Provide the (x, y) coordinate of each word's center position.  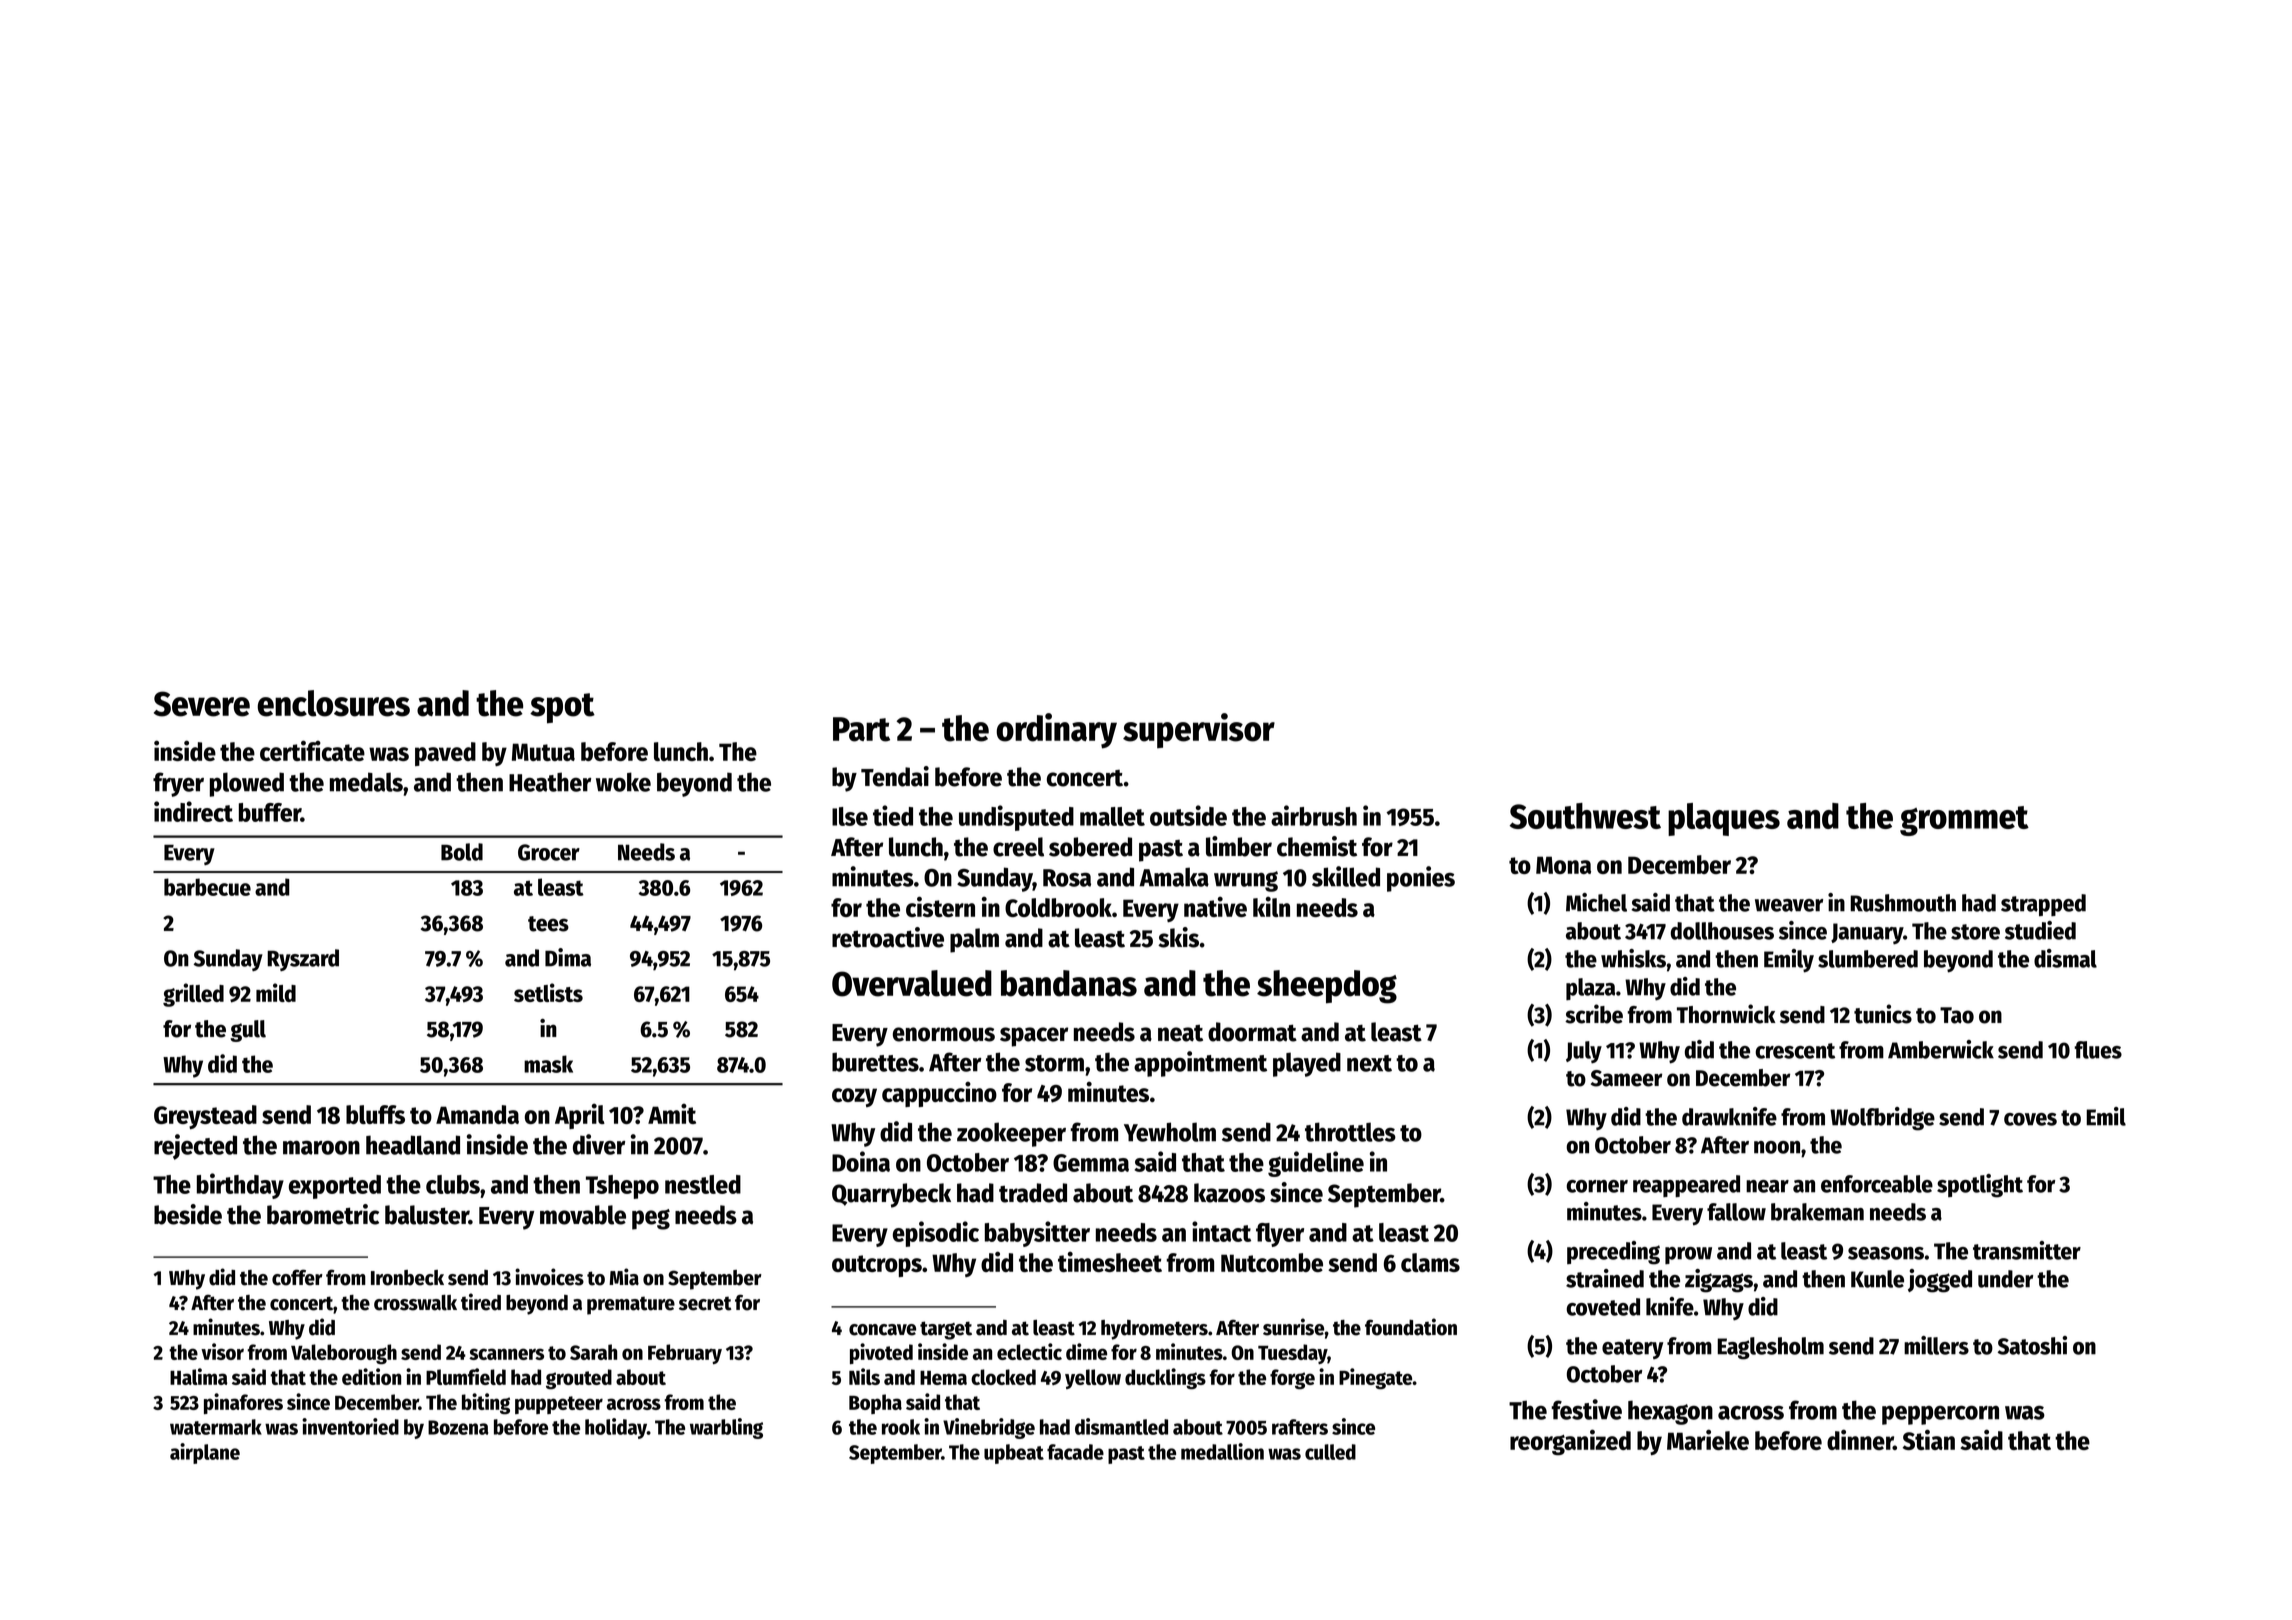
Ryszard (303, 960)
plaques (1724, 819)
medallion (1222, 1451)
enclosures (333, 703)
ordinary (1056, 731)
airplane (205, 1453)
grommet (1964, 821)
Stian (1929, 1439)
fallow (1736, 1212)
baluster (427, 1215)
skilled (1346, 876)
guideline (1316, 1164)
